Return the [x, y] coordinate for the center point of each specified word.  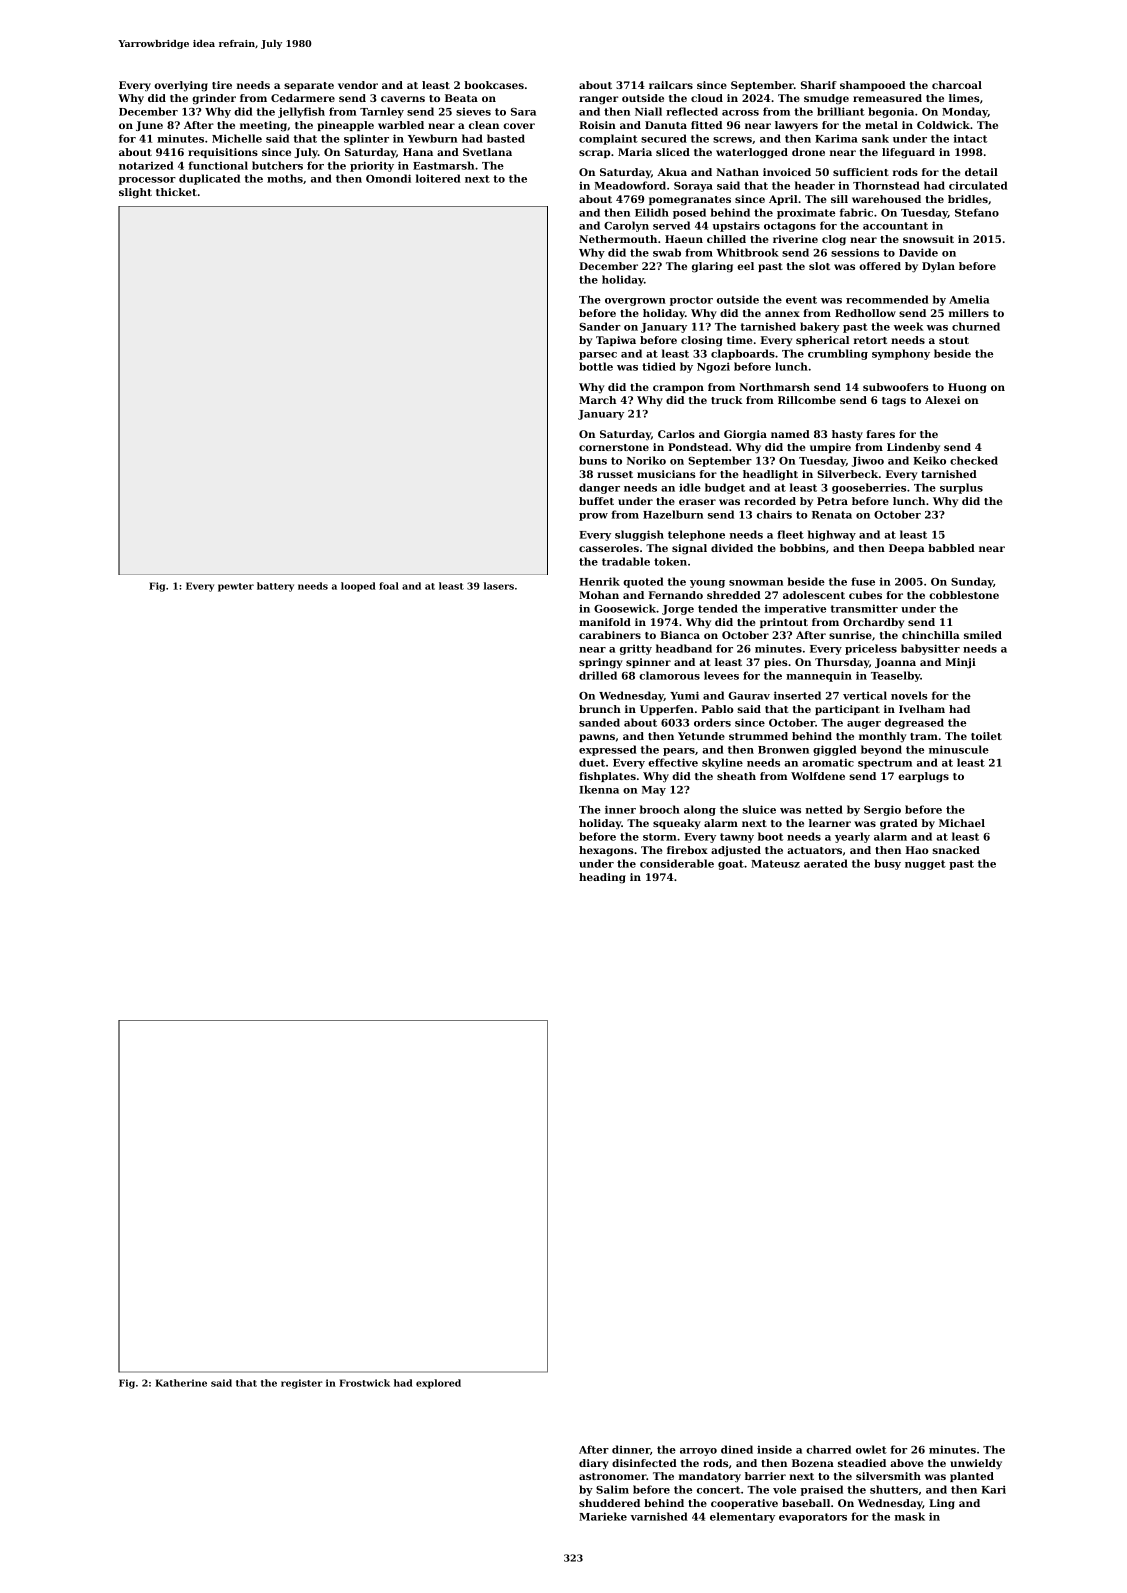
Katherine [181, 1383]
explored [438, 1384]
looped [358, 587]
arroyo [698, 1452]
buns [593, 460]
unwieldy [976, 1464]
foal [389, 586]
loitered [438, 178]
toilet [986, 736]
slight [135, 193]
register [302, 1384]
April [783, 200]
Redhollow [865, 313]
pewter [236, 587]
